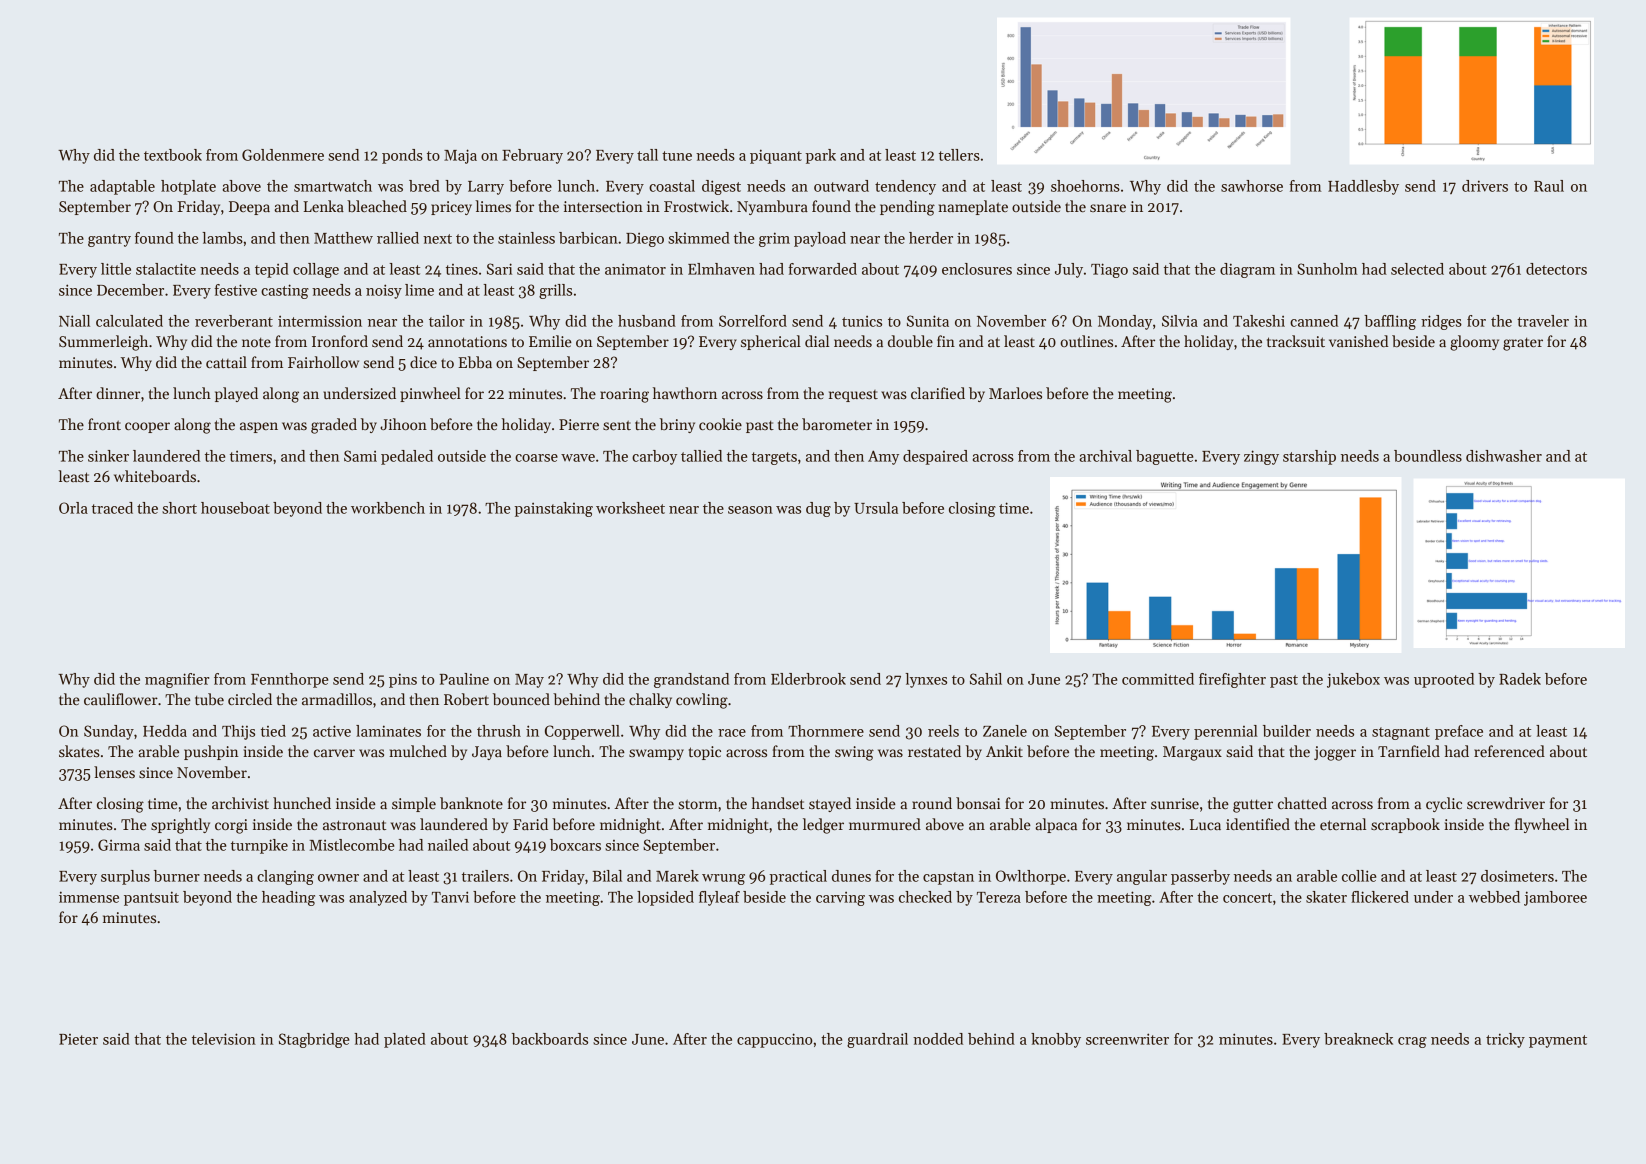 Image resolution: width=1646 pixels, height=1164 pixels. I want to click on simple, so click(414, 804).
